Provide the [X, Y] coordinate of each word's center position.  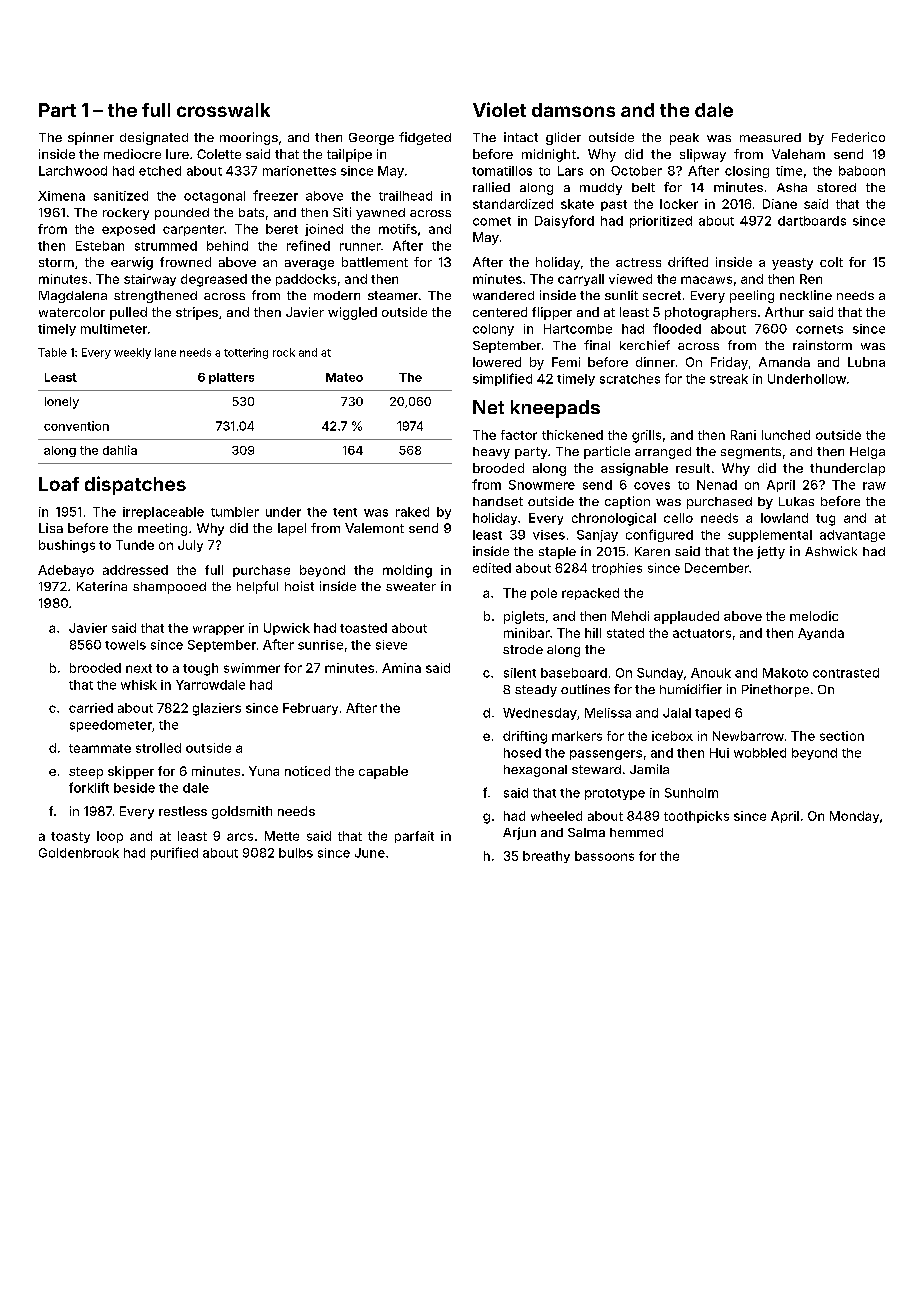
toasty [70, 837]
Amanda [784, 362]
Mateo [344, 377]
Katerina [102, 586]
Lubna [866, 362]
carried [91, 708]
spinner [91, 138]
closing [747, 172]
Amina [401, 668]
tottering [246, 353]
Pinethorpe [775, 690]
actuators [702, 633]
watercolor [72, 312]
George [371, 139]
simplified [502, 379]
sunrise [320, 645]
